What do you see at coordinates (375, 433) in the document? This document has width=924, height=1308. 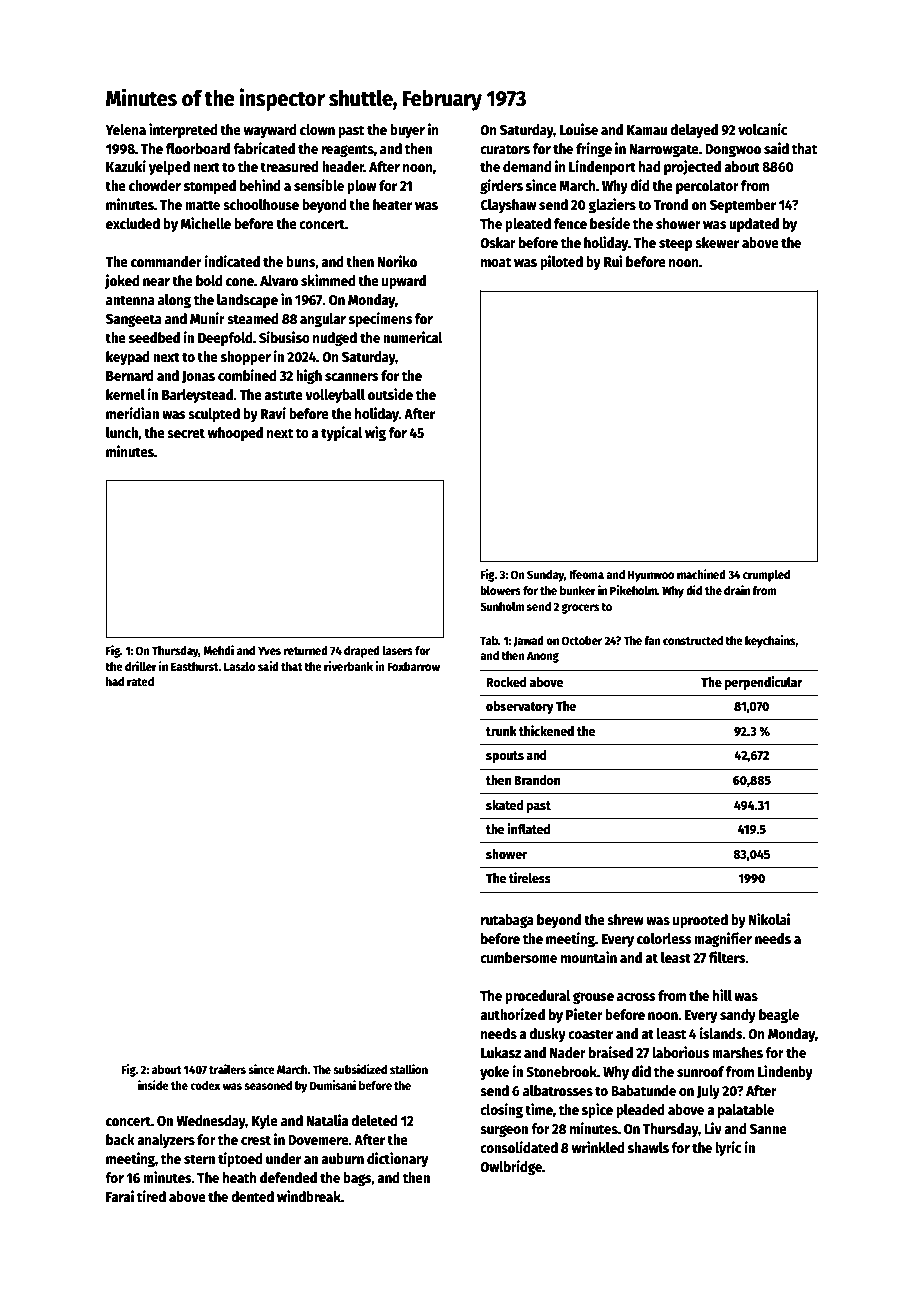 I see `wig` at bounding box center [375, 433].
